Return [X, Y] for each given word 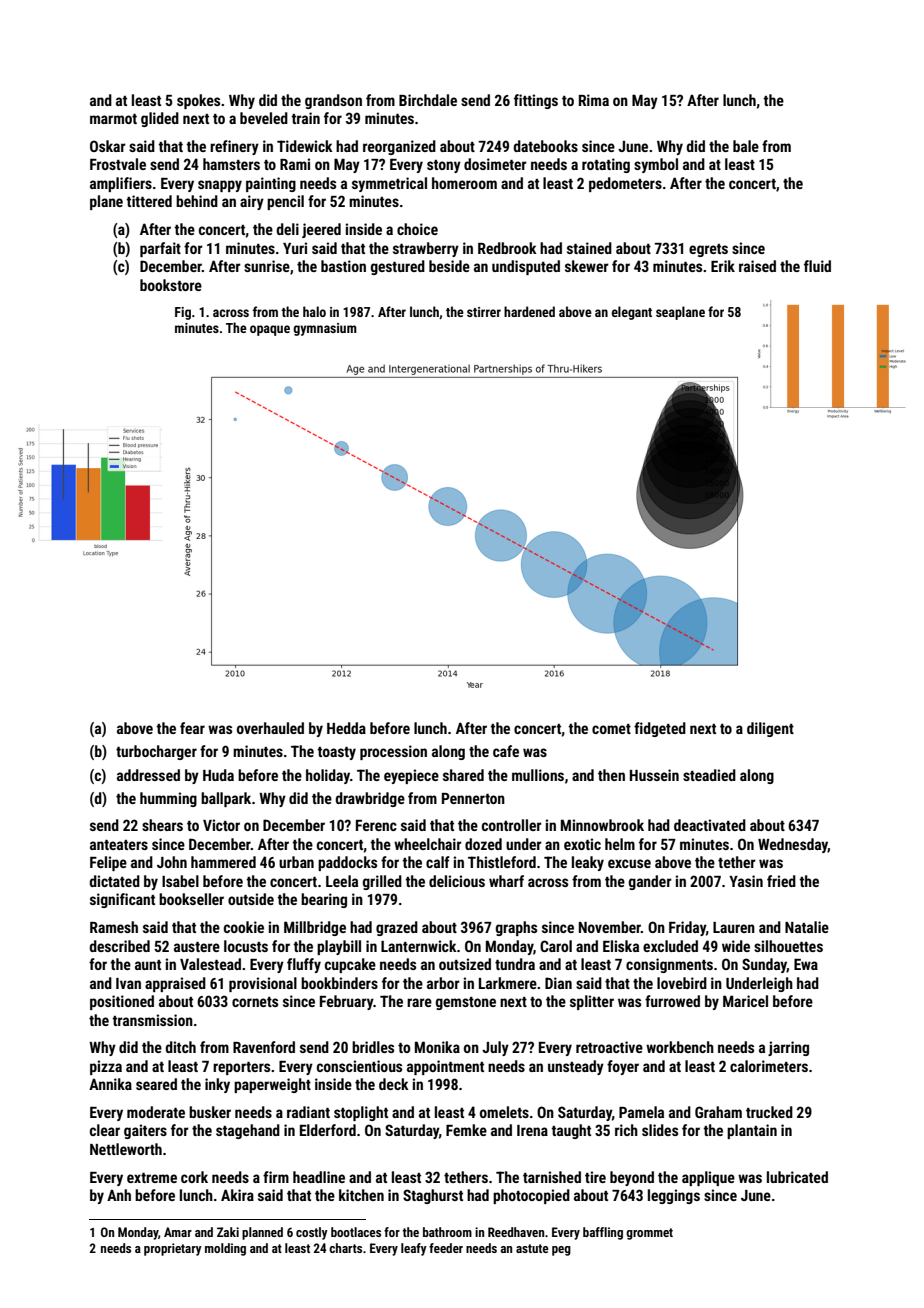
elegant [632, 313]
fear [192, 728]
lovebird [682, 983]
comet [611, 729]
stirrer [484, 312]
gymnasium [325, 329]
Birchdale [428, 100]
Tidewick [305, 146]
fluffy [304, 965]
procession [393, 752]
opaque [270, 330]
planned [262, 1233]
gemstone [466, 1003]
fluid [817, 266]
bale [746, 146]
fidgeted [660, 729]
